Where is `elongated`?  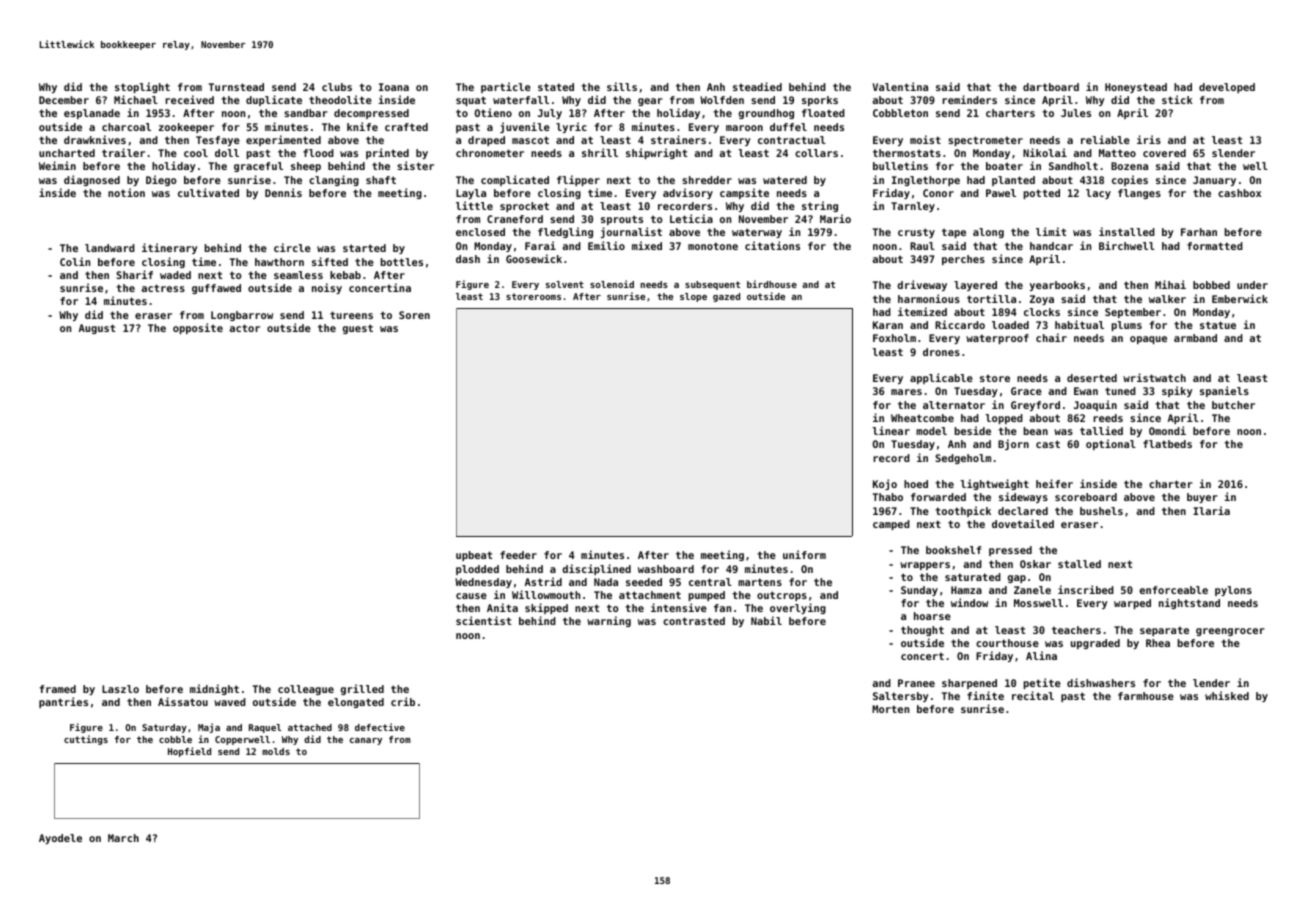 elongated is located at coordinates (356, 703).
